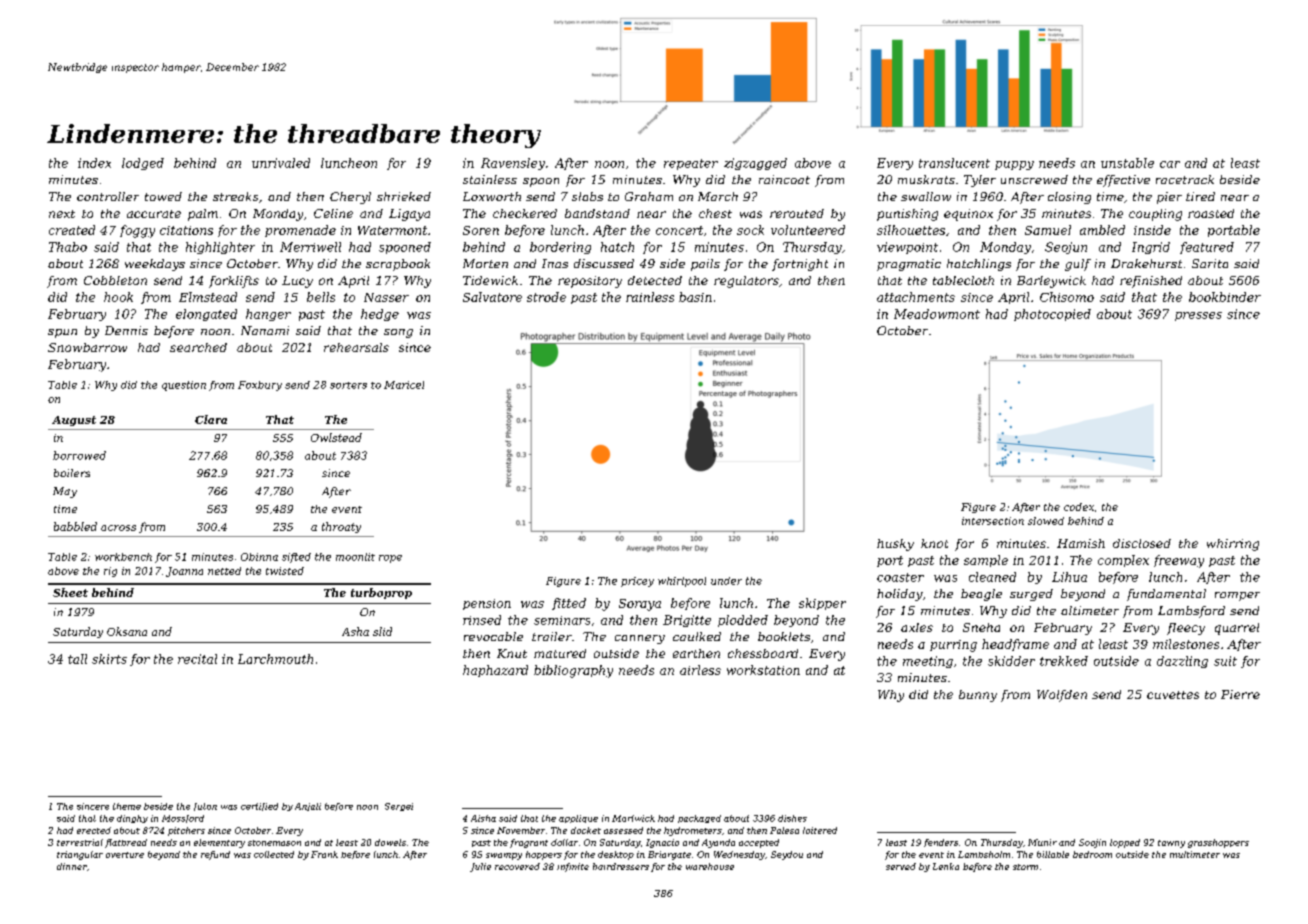  I want to click on searched, so click(198, 347).
